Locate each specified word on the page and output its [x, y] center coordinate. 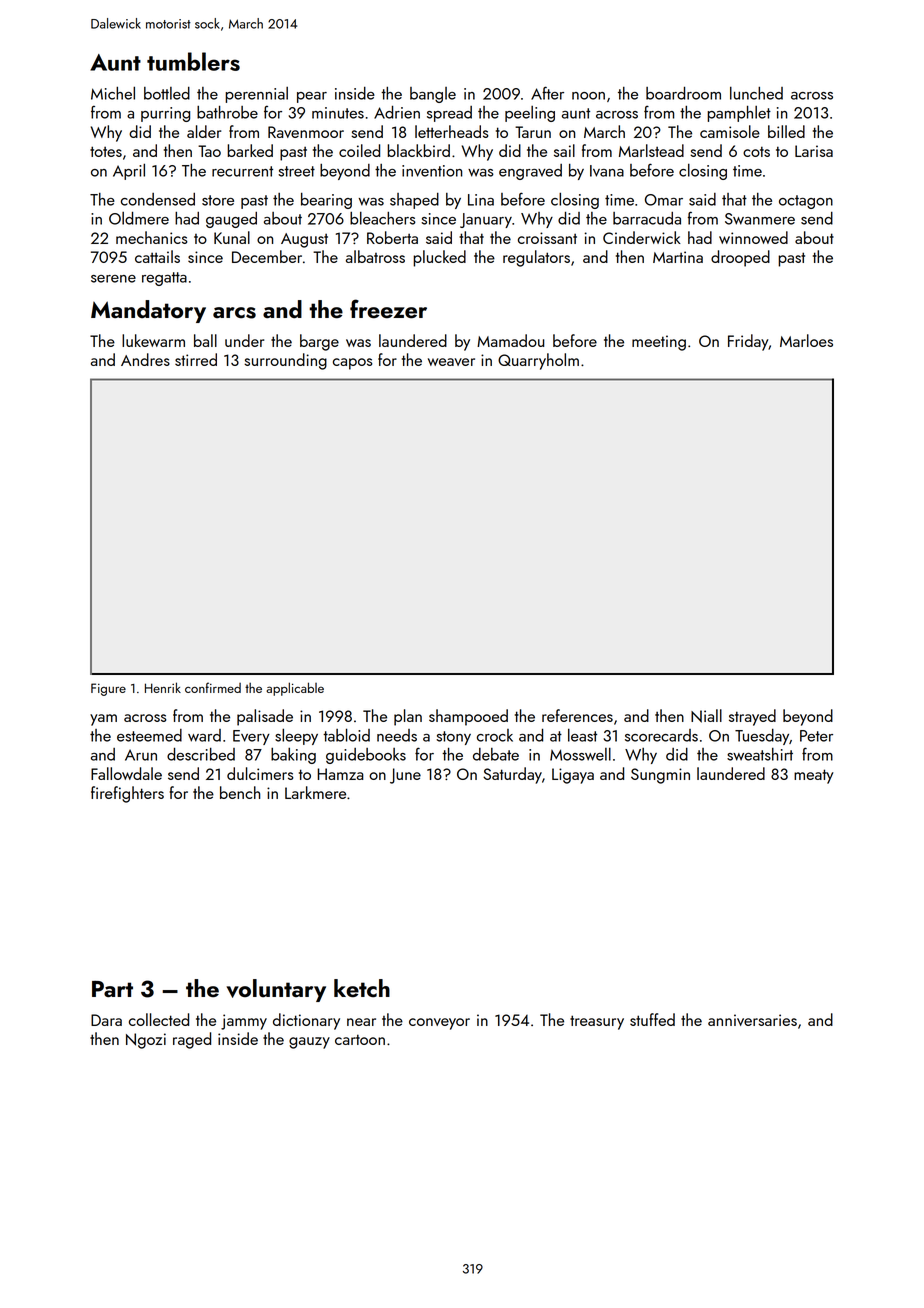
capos [353, 364]
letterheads [452, 131]
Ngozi [146, 1041]
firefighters [127, 794]
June [405, 776]
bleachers [383, 218]
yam [103, 720]
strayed [752, 717]
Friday [748, 342]
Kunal [232, 237]
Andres [145, 359]
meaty [814, 776]
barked [250, 150]
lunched [756, 93]
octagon [806, 202]
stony [453, 738]
